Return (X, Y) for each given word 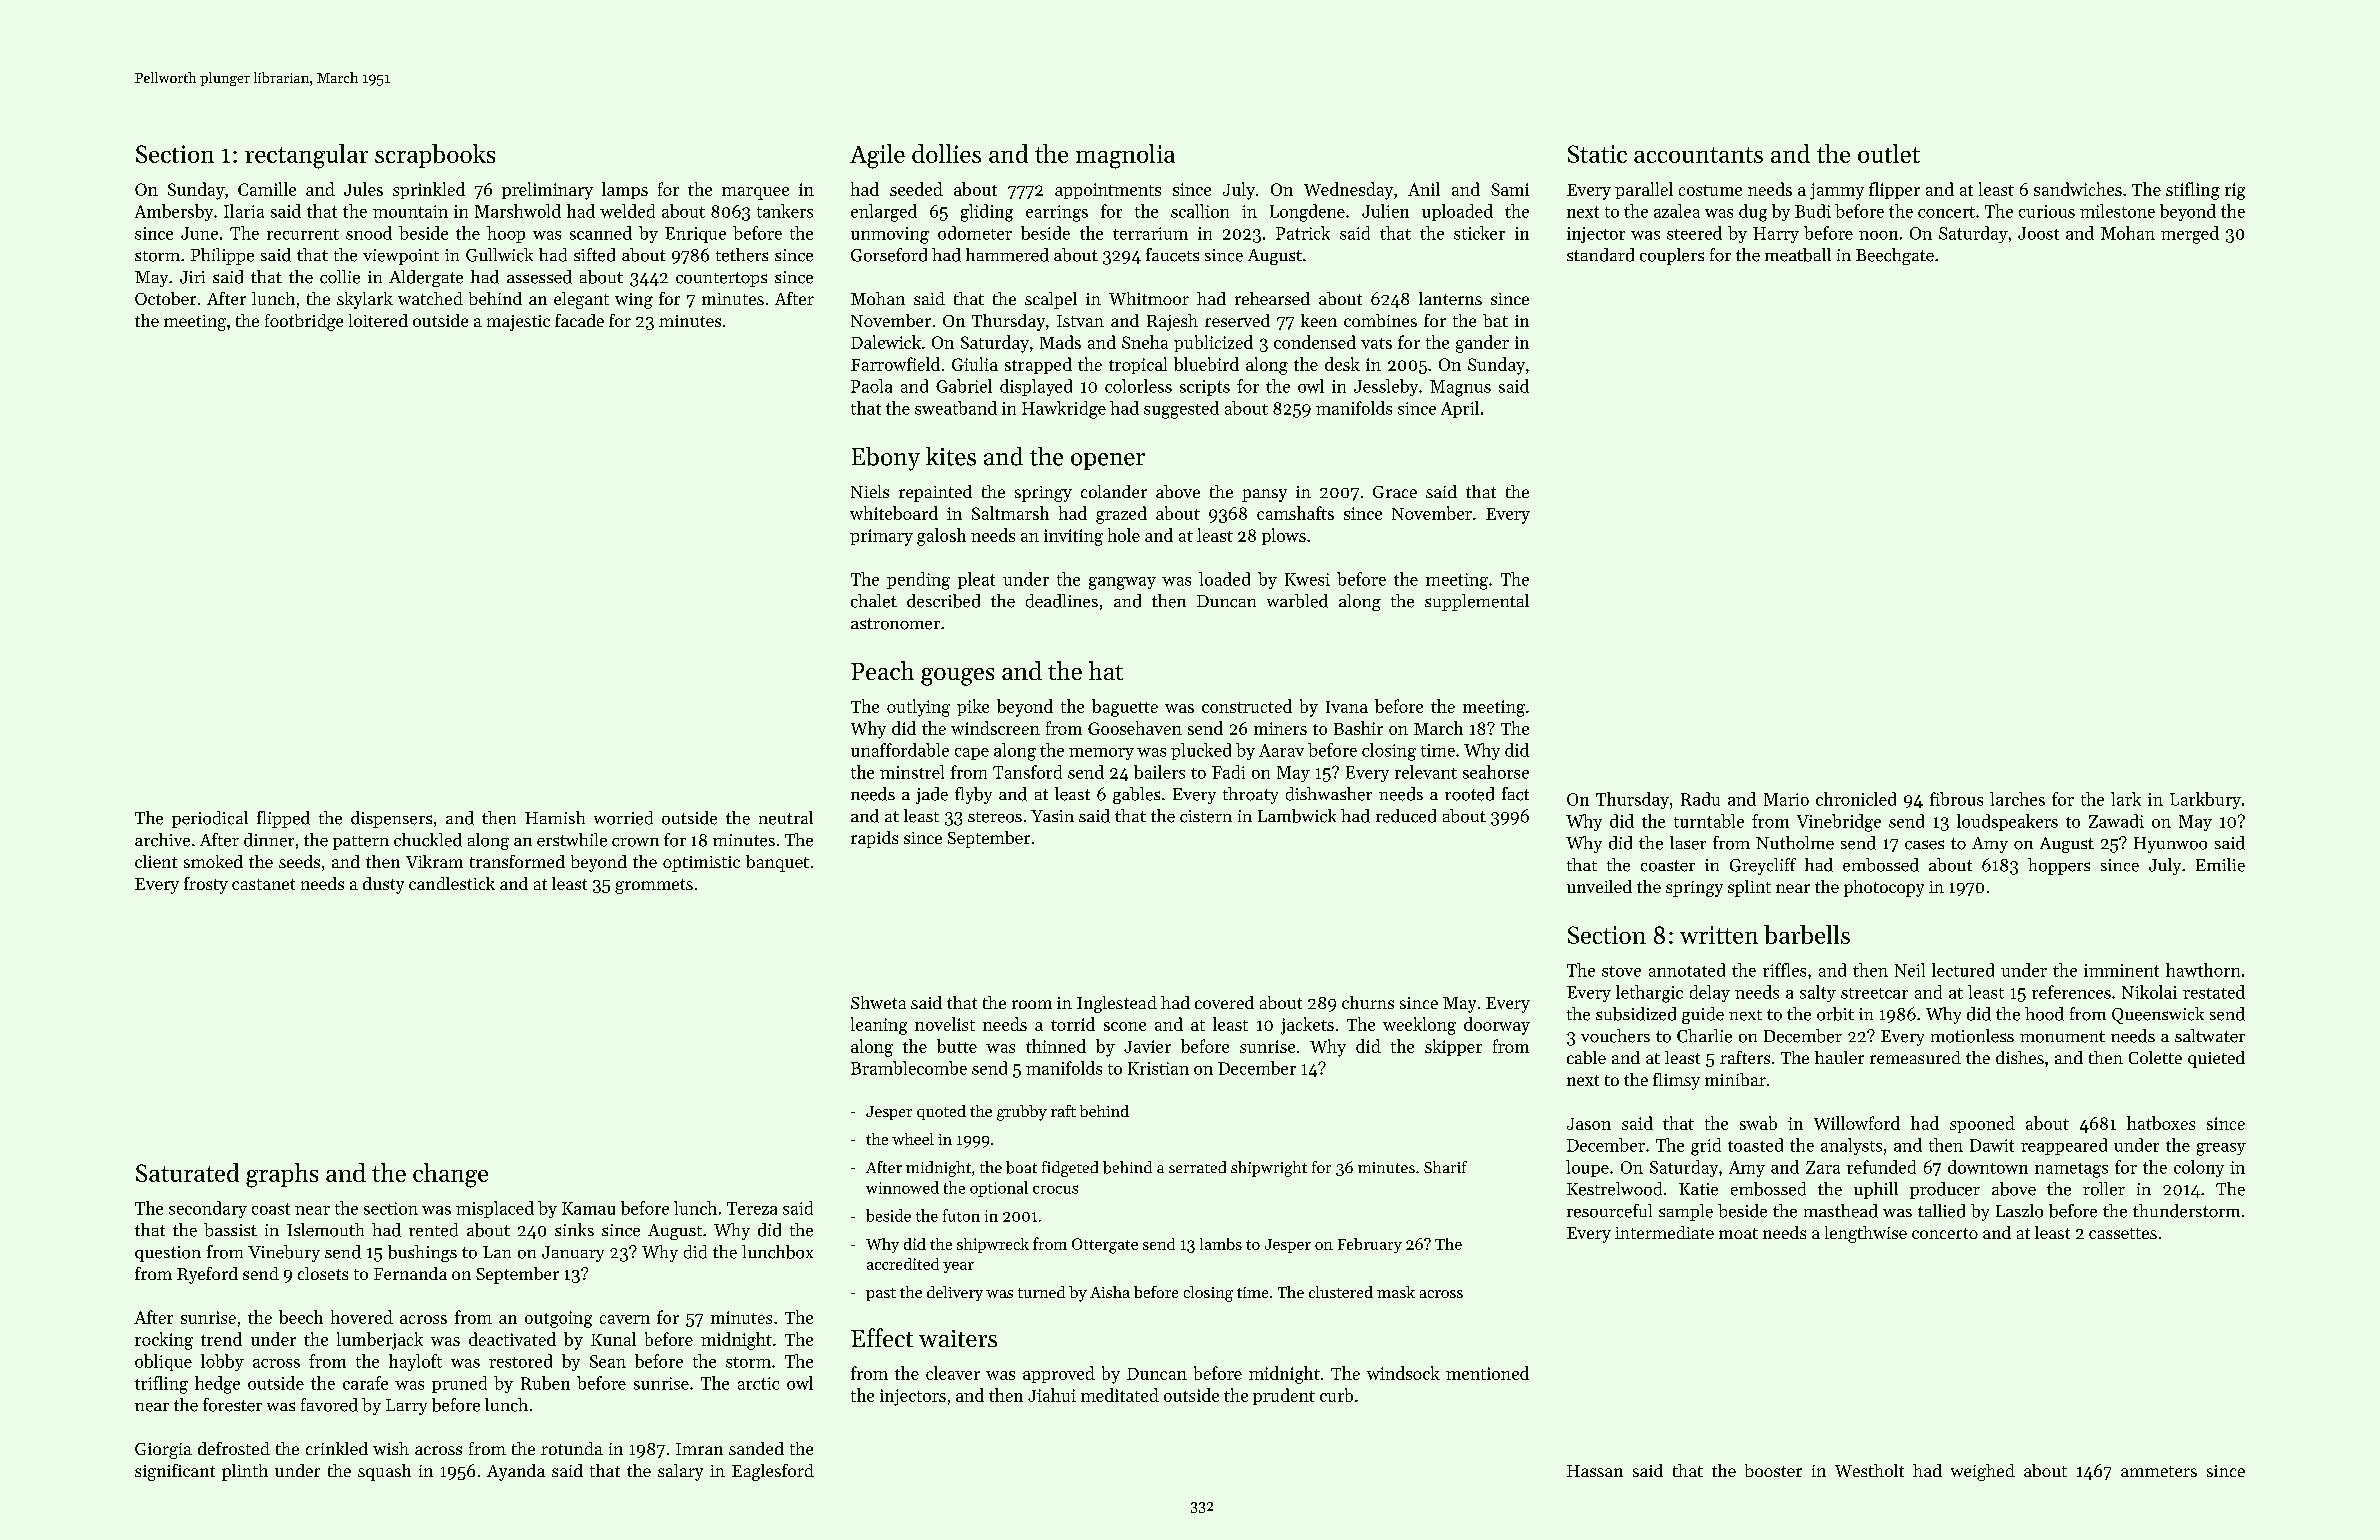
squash (384, 1472)
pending (918, 581)
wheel (913, 1139)
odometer (975, 233)
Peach (882, 670)
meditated (1120, 1395)
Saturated (187, 1172)
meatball (1798, 255)
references (2071, 992)
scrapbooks (435, 156)
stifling (2193, 191)
